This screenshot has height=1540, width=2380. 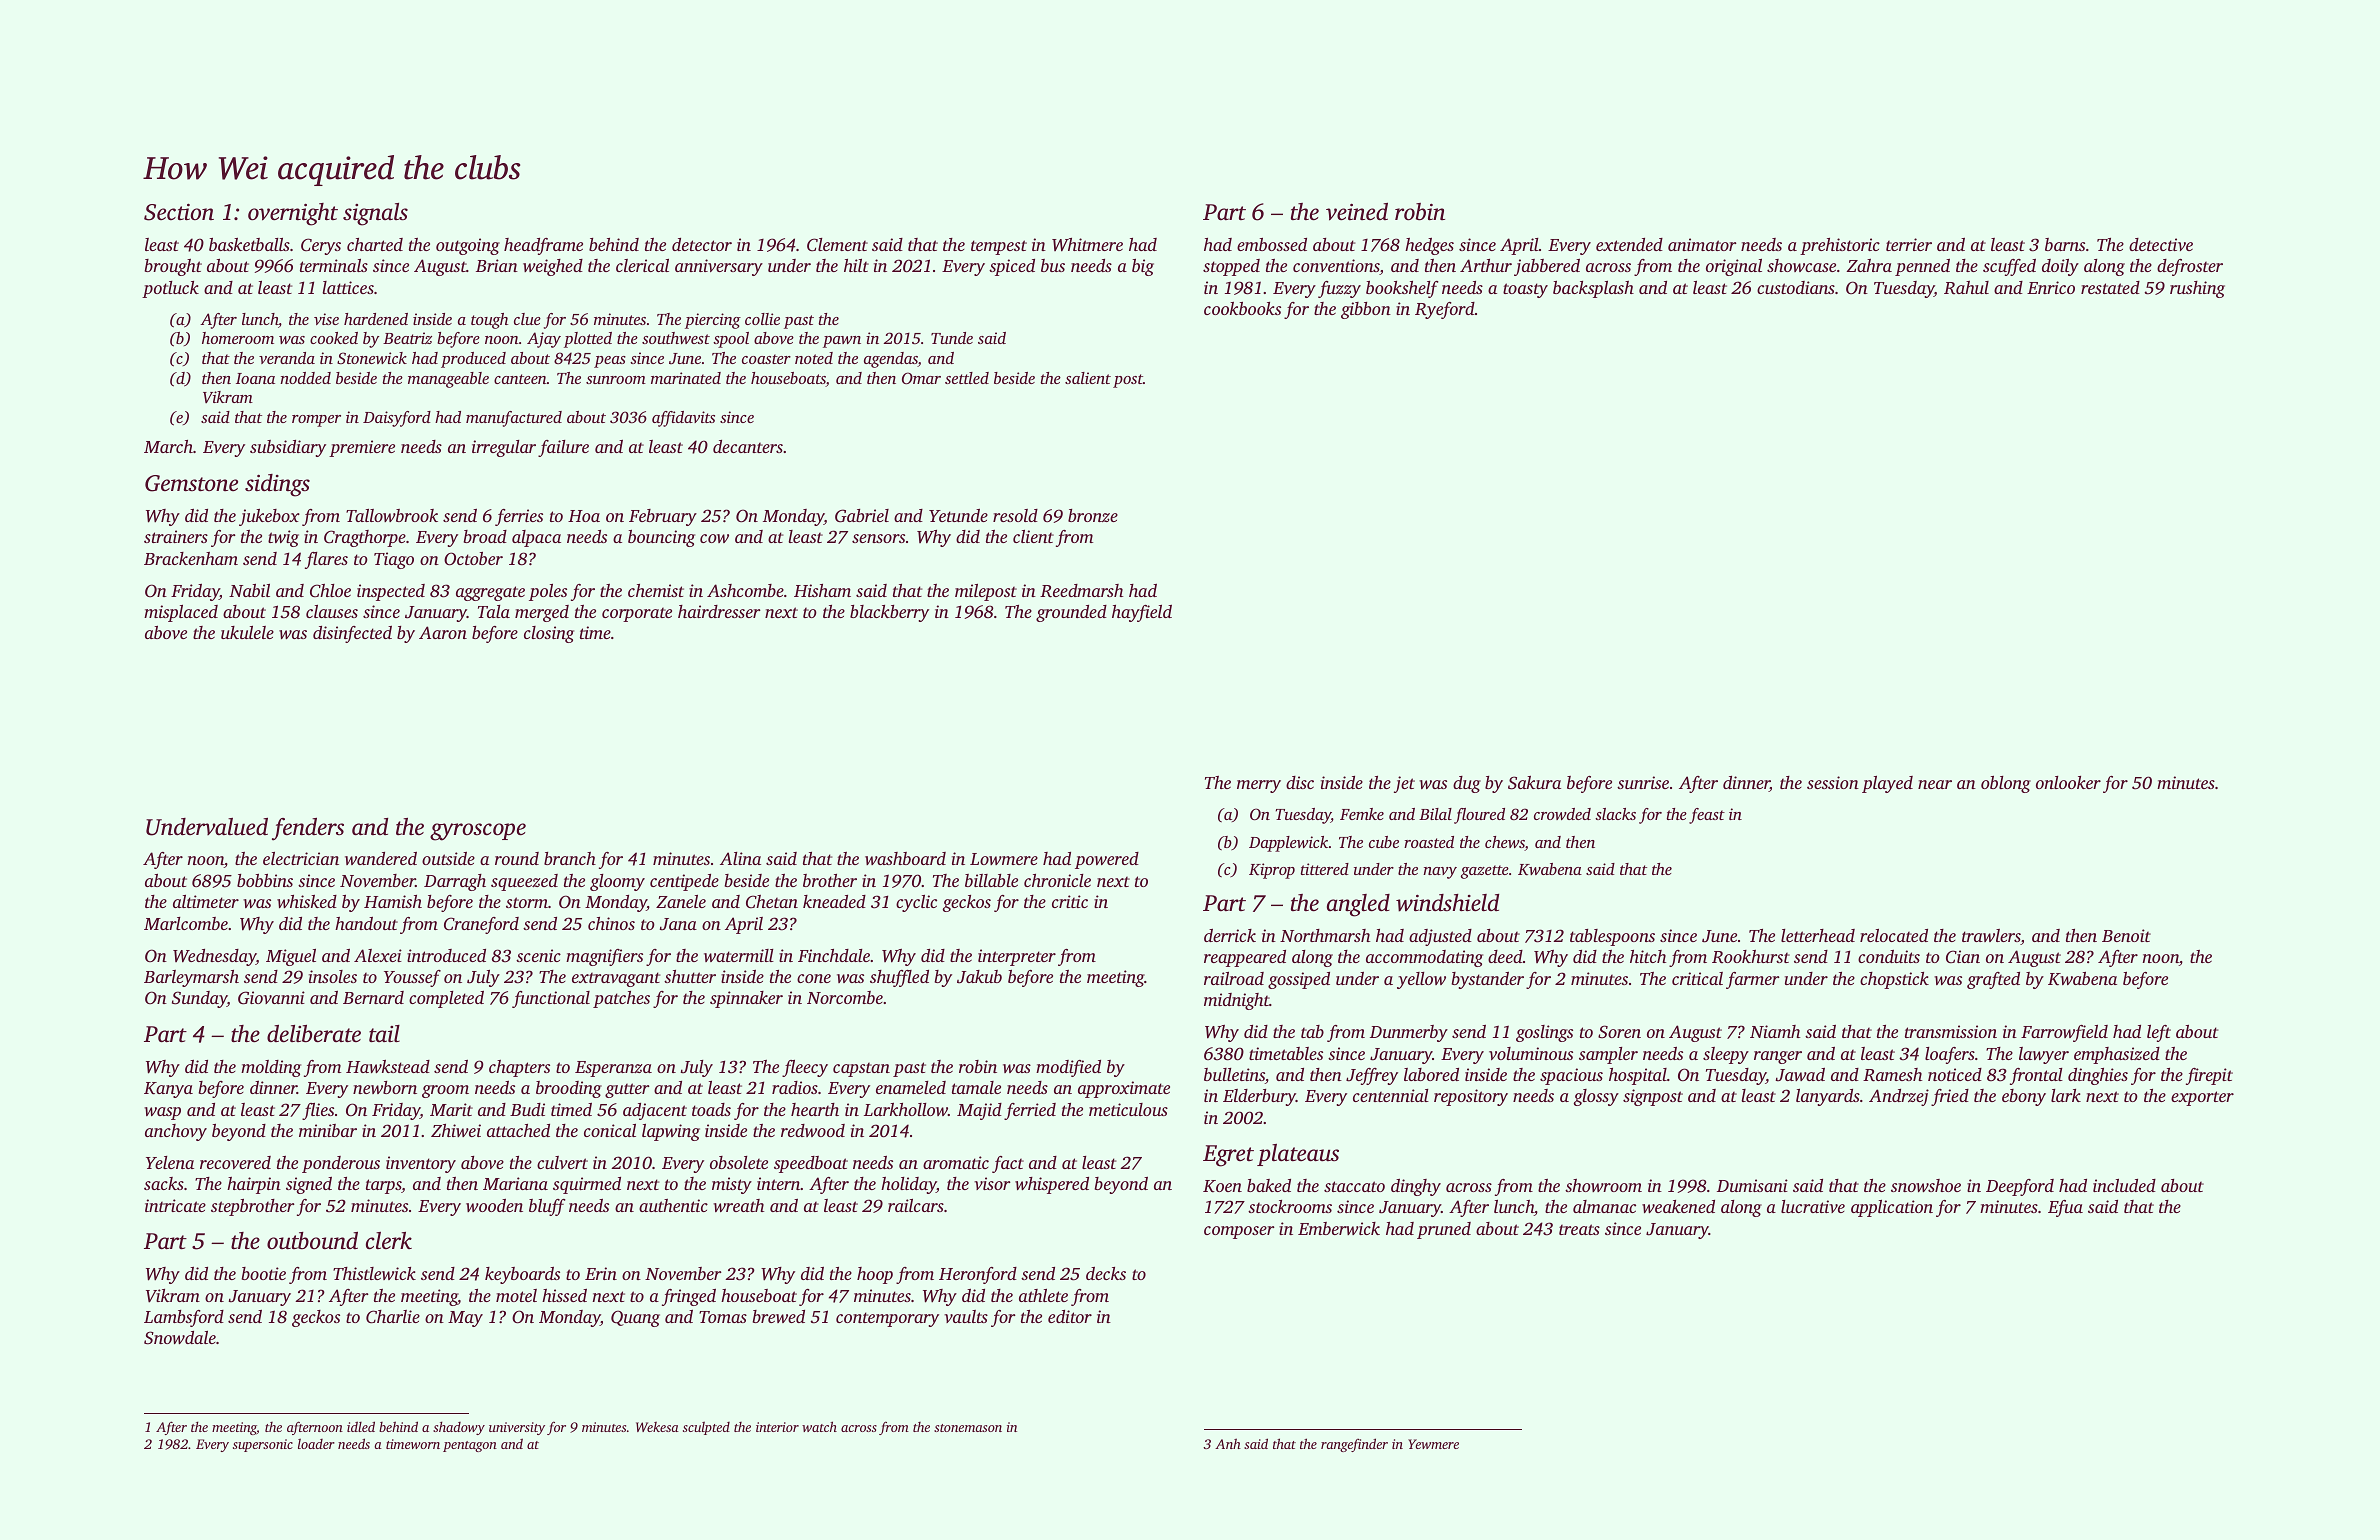 What do you see at coordinates (999, 247) in the screenshot?
I see `tempest` at bounding box center [999, 247].
